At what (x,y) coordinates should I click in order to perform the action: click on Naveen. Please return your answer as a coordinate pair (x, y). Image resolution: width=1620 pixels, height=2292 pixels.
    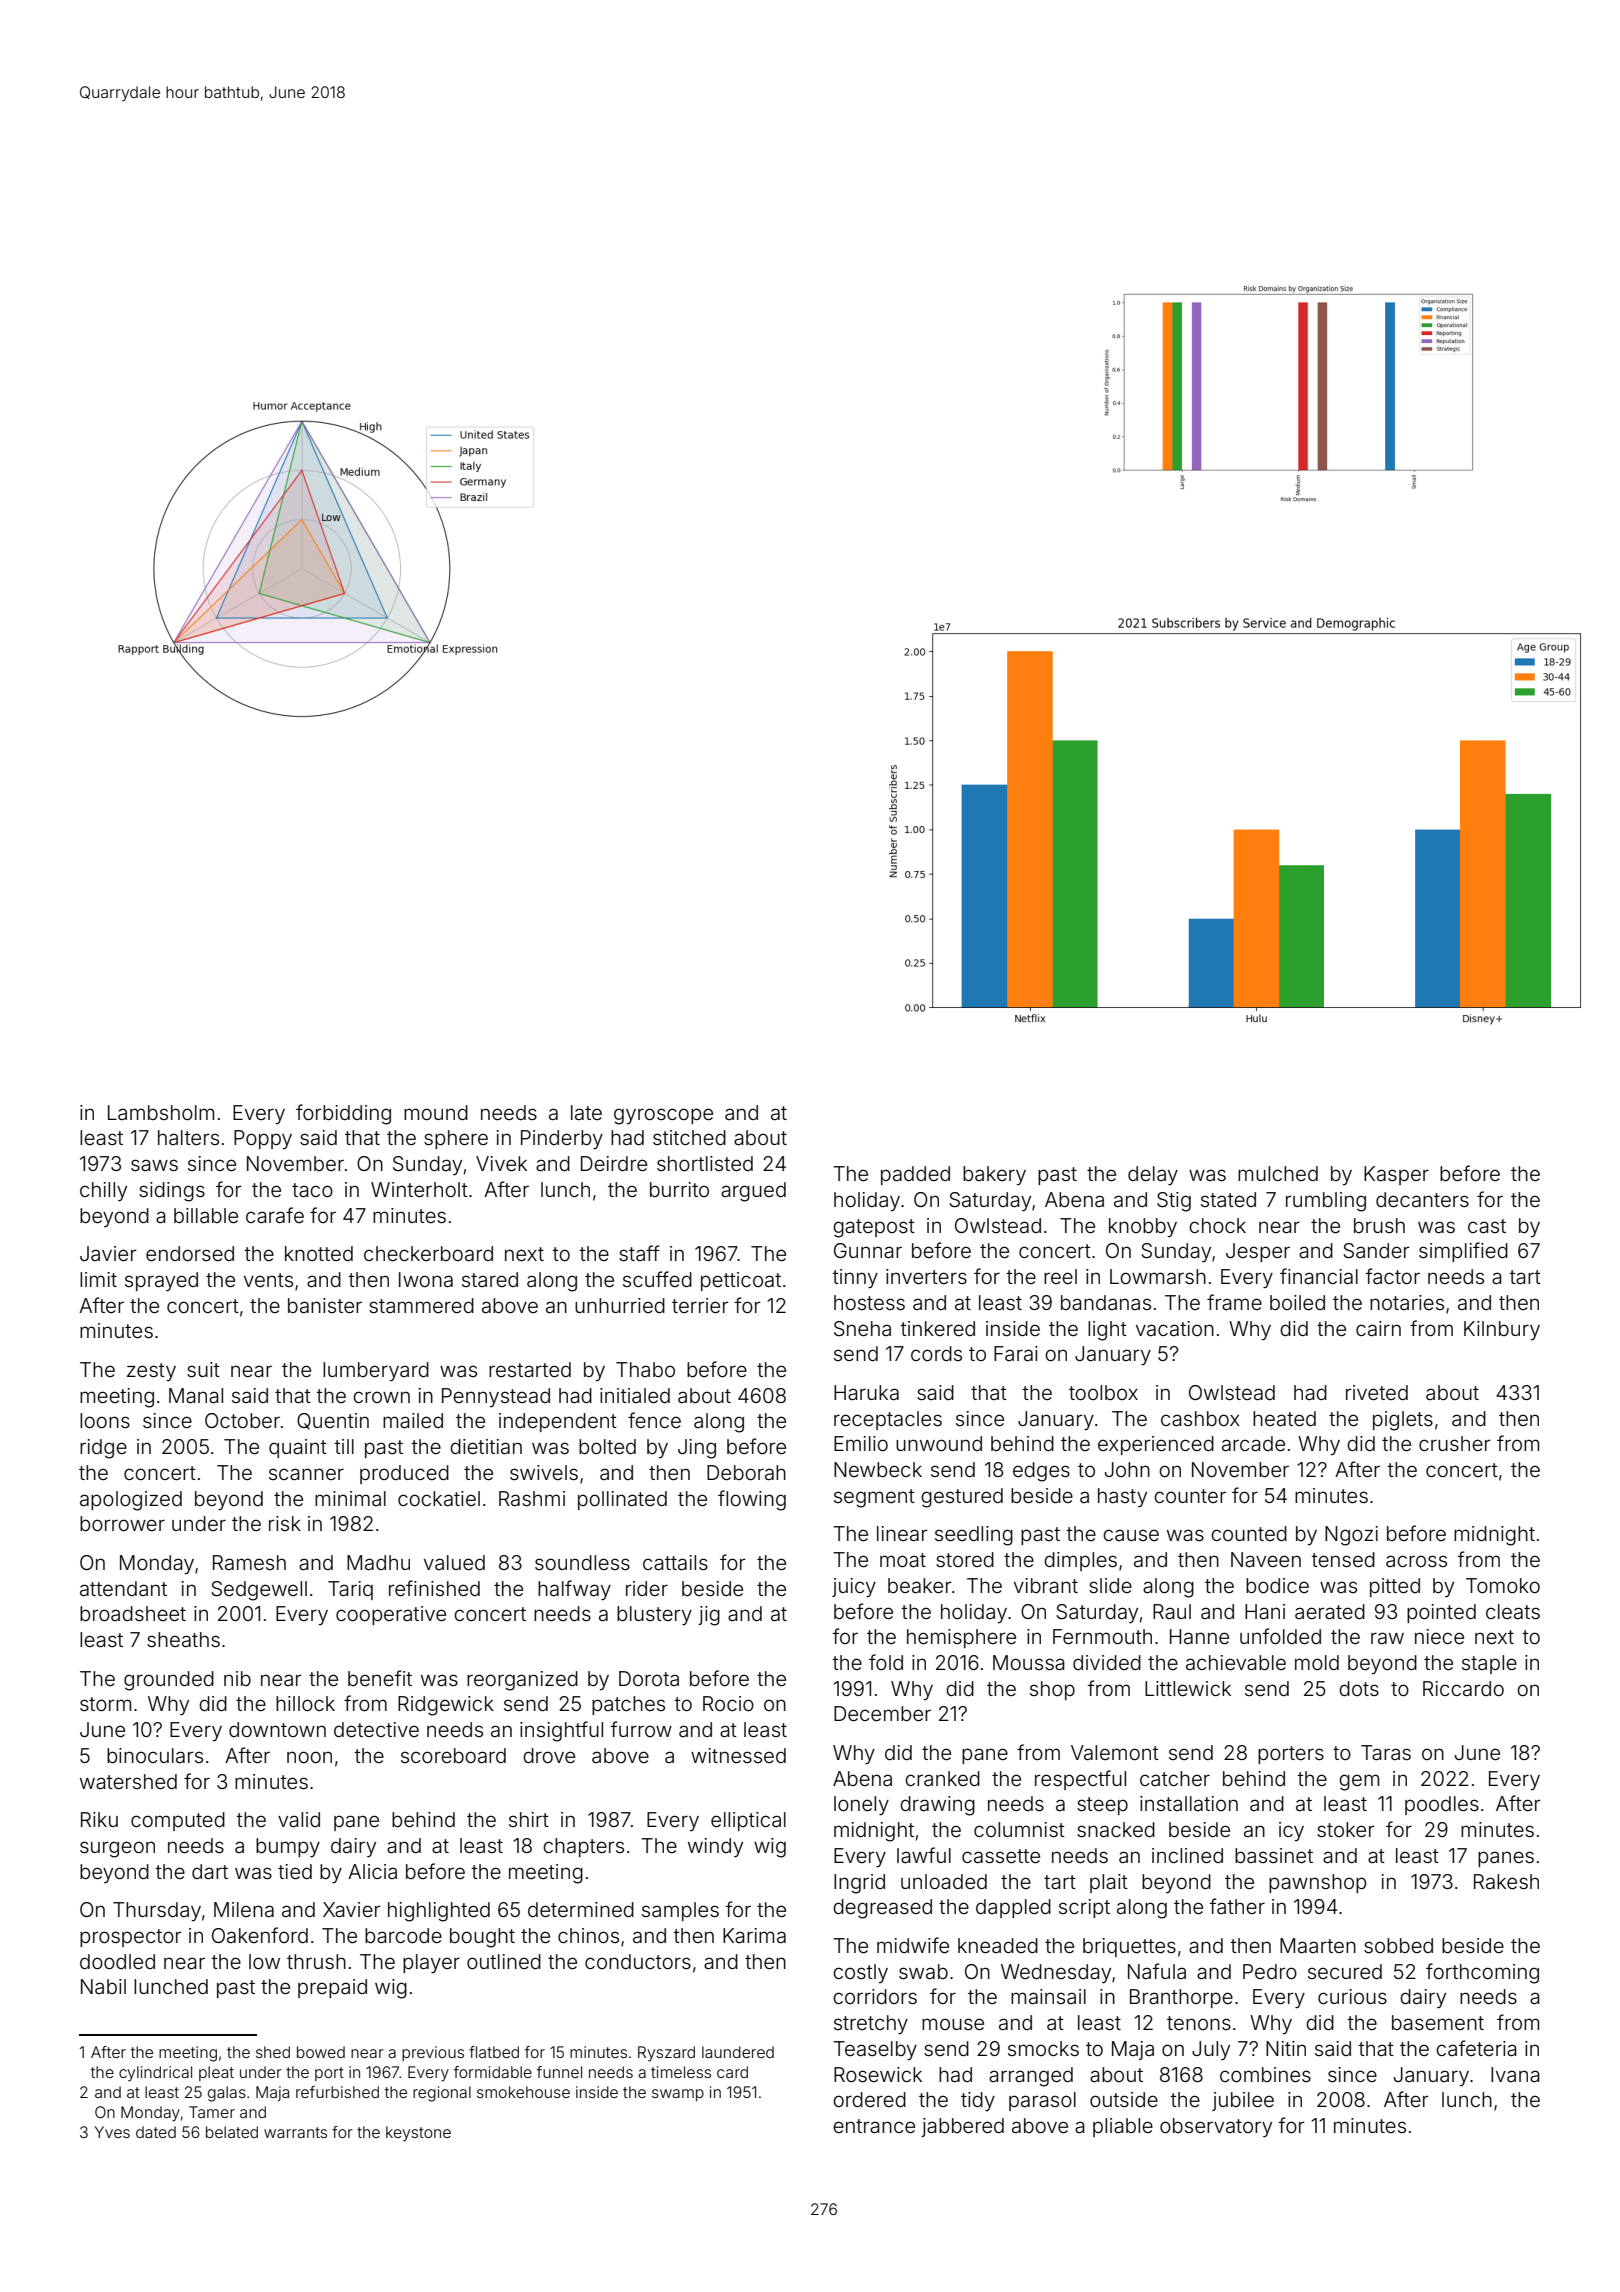
    Looking at the image, I should click on (1266, 1559).
